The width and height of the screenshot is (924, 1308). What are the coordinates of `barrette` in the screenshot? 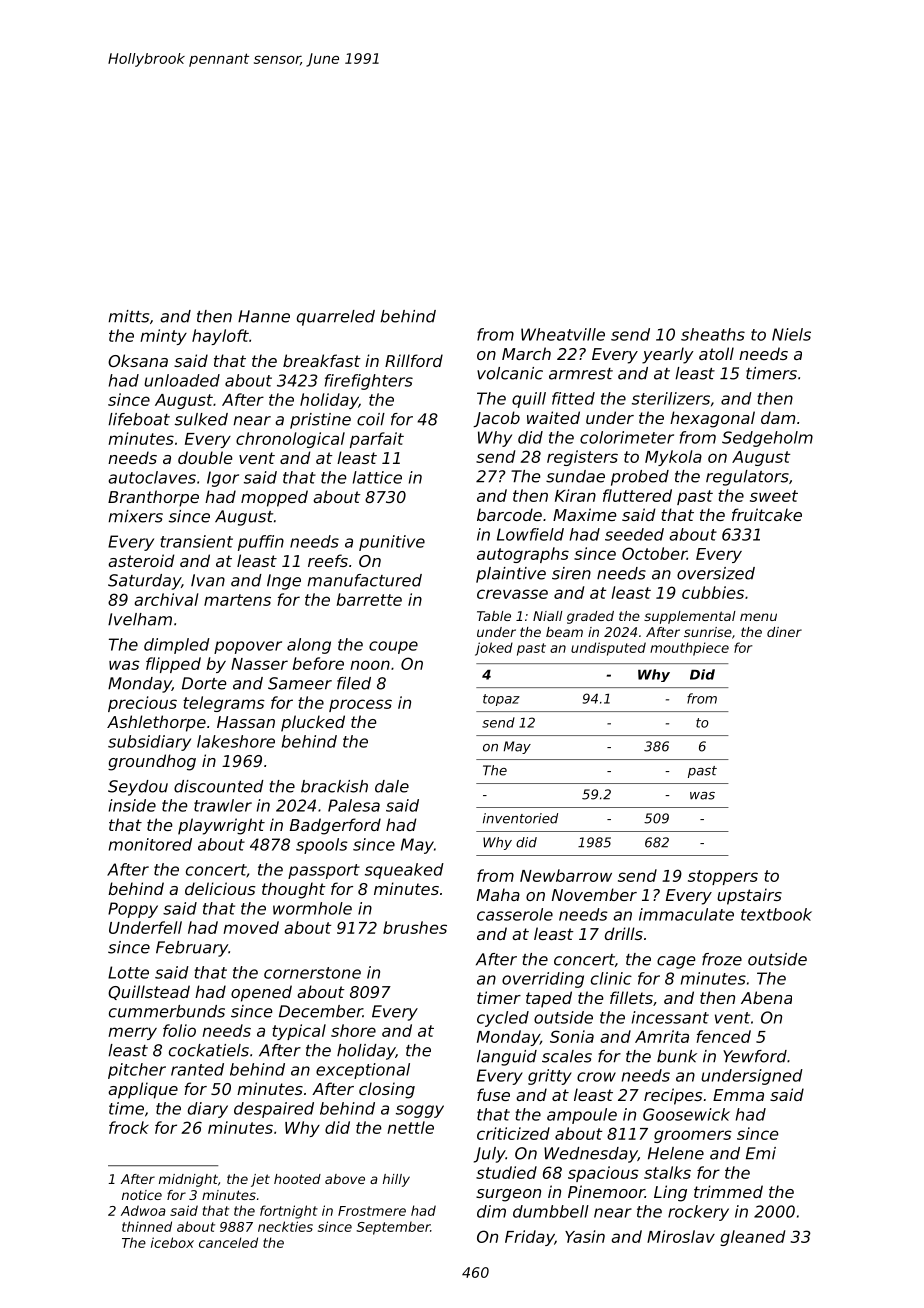 It's located at (369, 599).
